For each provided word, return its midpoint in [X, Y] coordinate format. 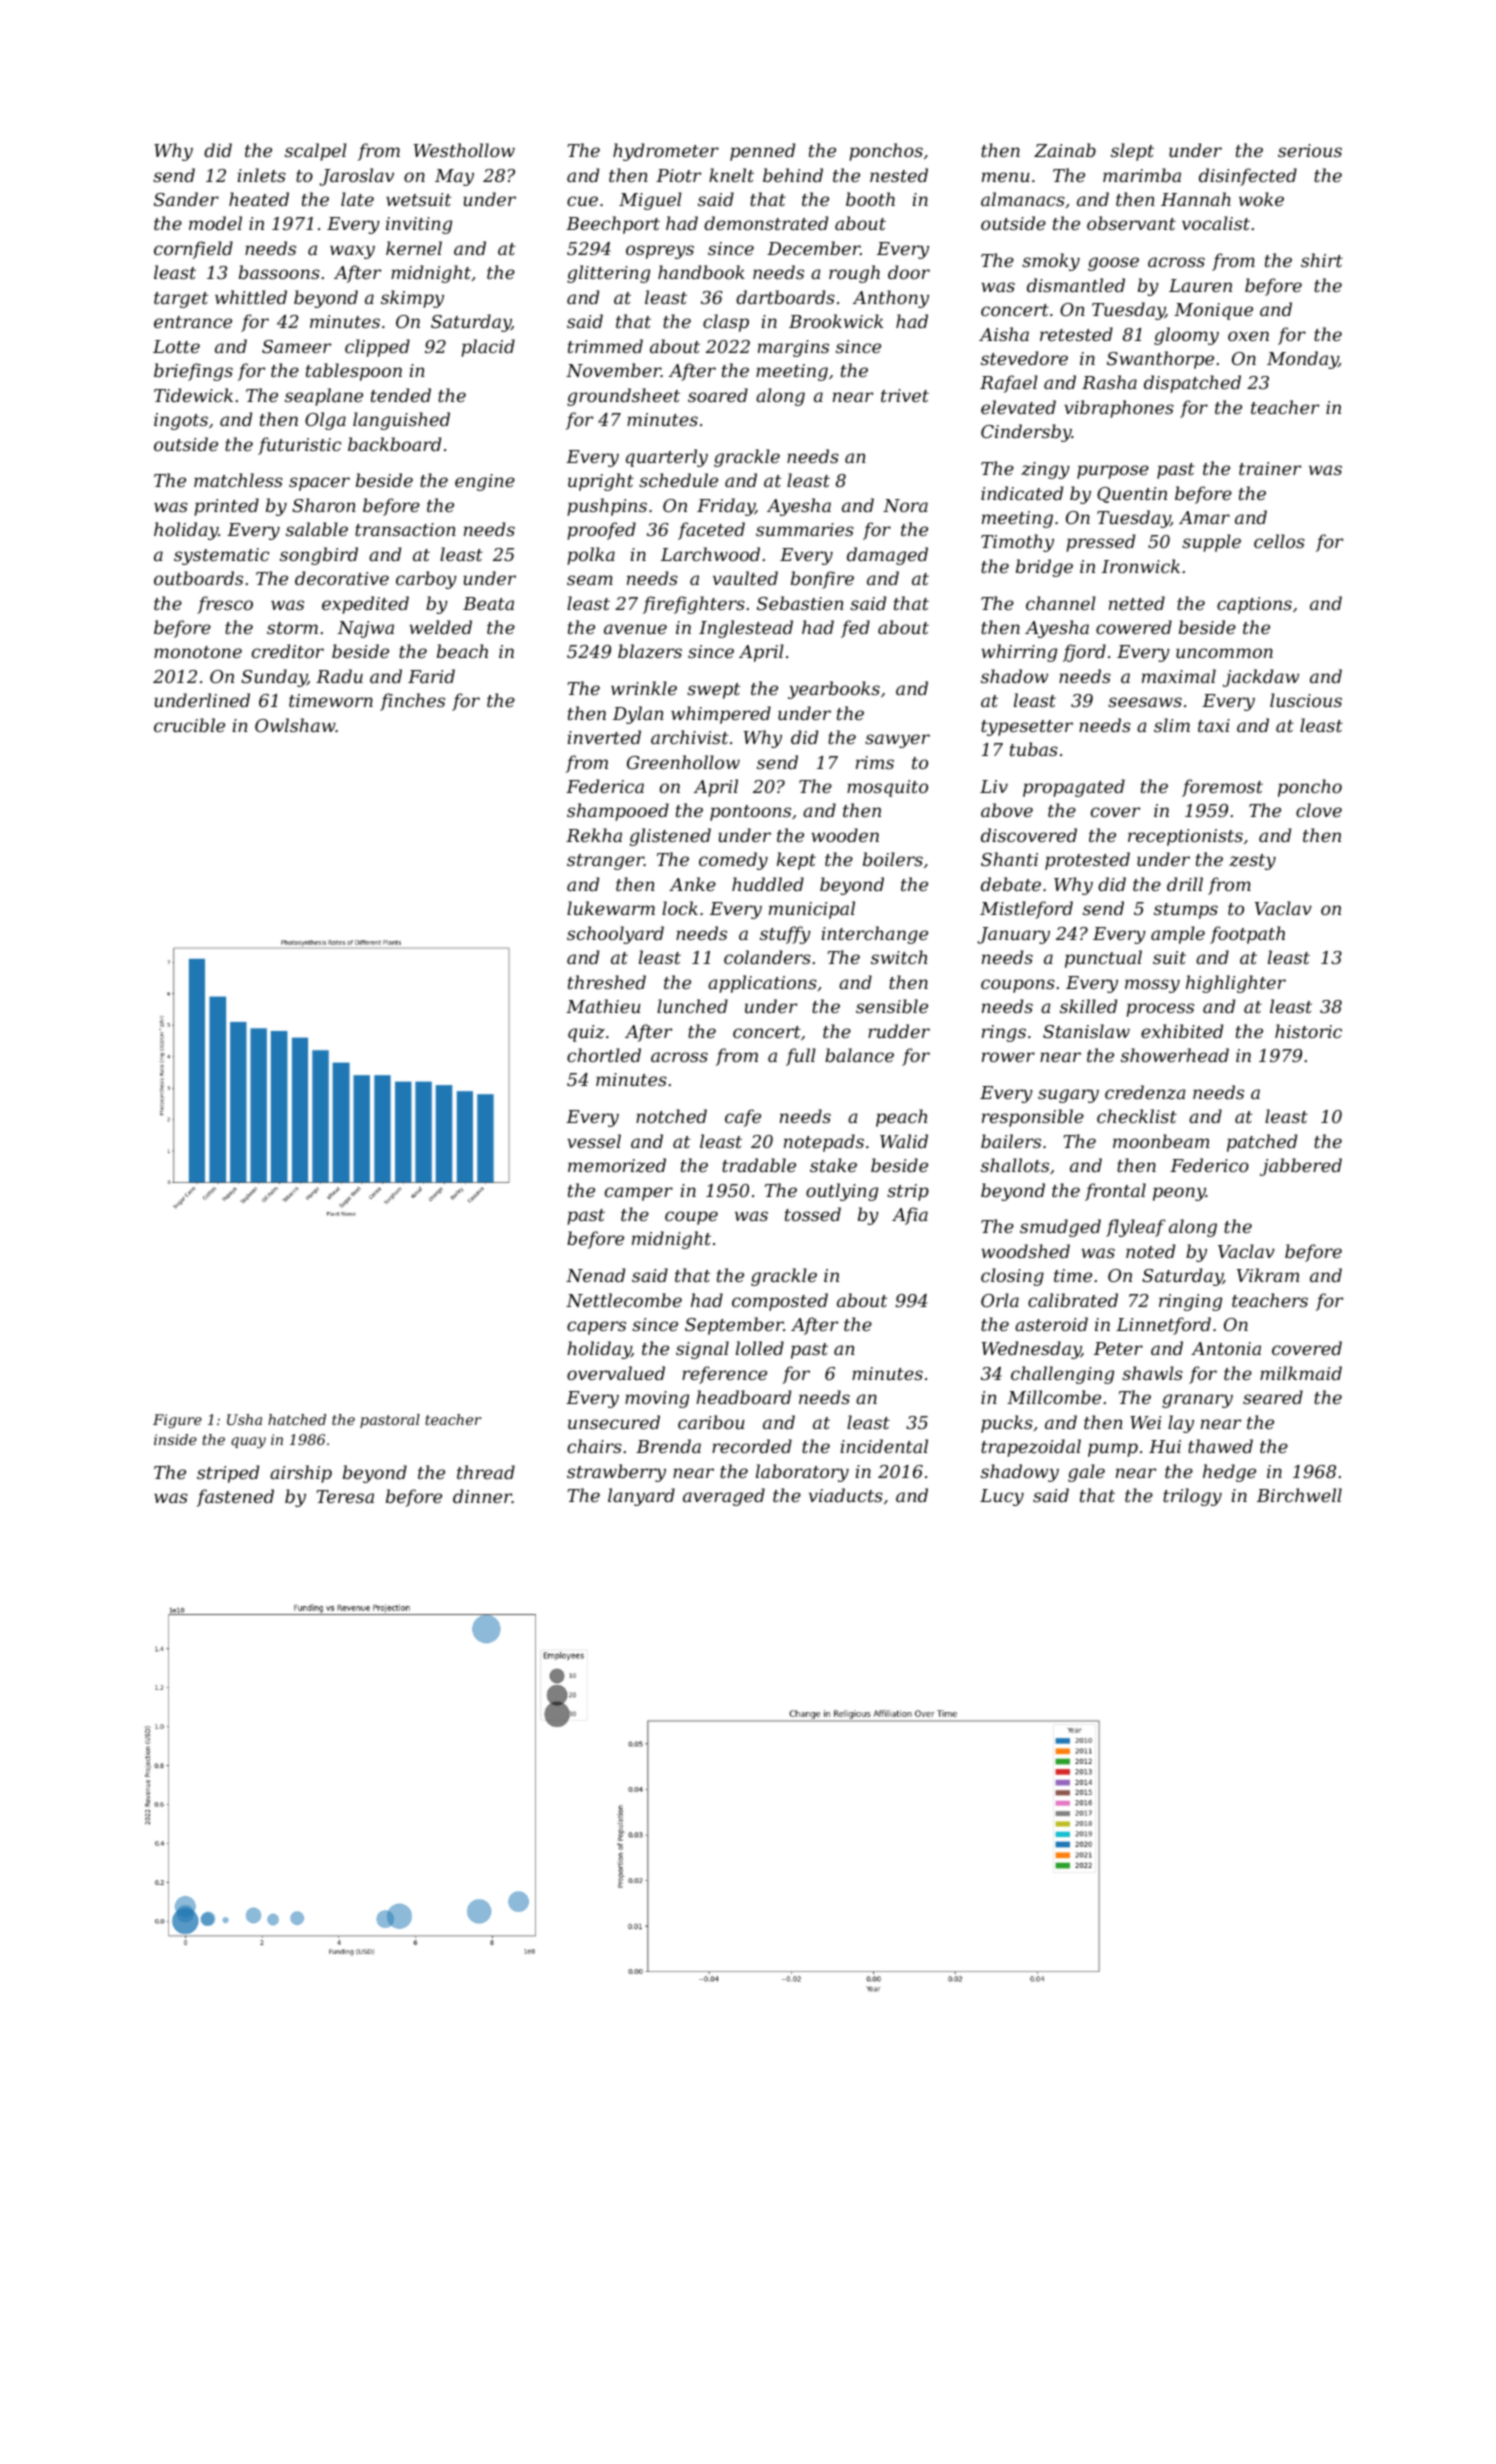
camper [639, 1194]
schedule [678, 480]
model [215, 223]
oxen [1248, 336]
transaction [405, 529]
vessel [594, 1141]
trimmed [605, 346]
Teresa [345, 1496]
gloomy [1186, 336]
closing [1012, 1277]
